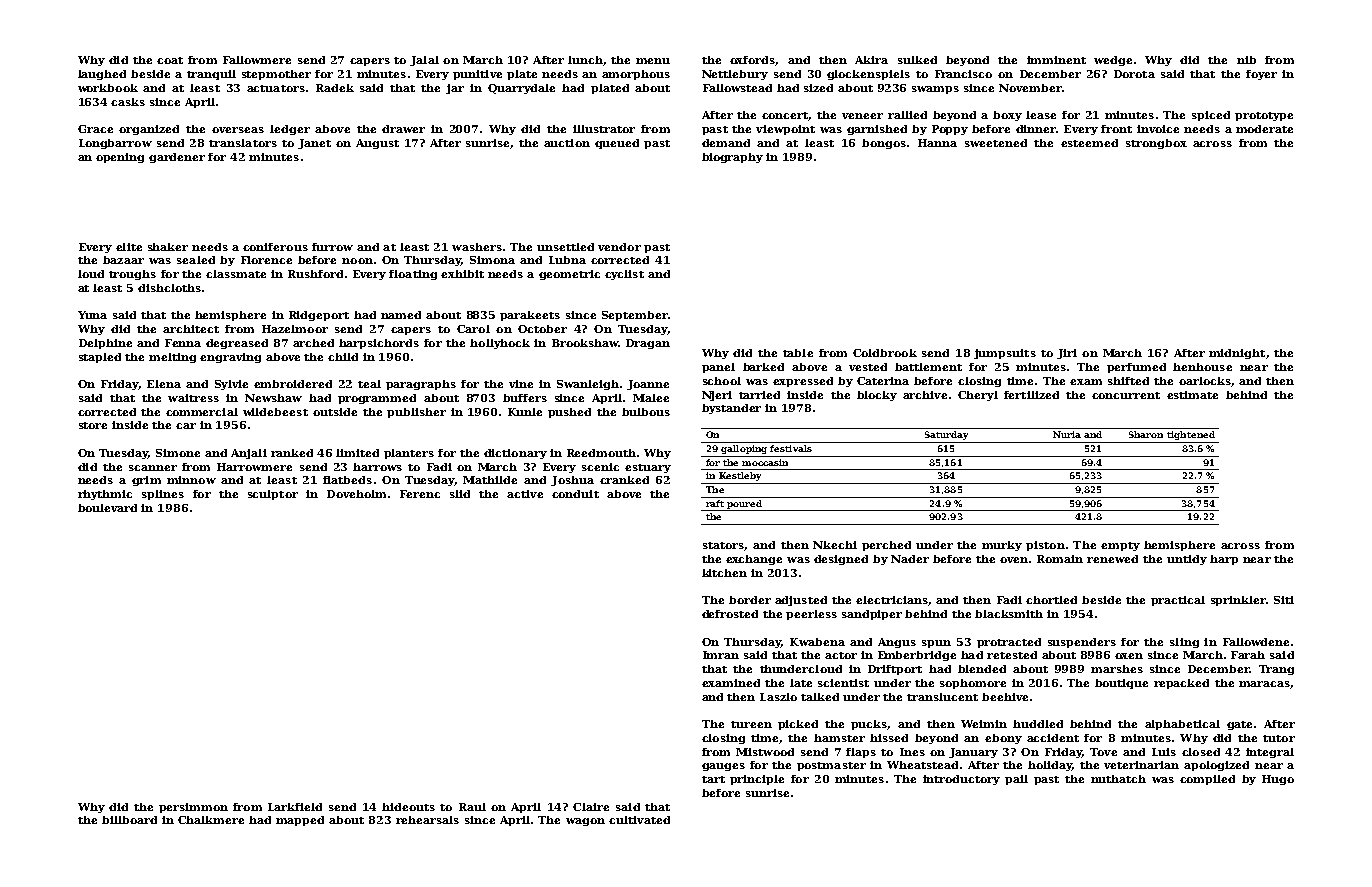 This document has width=1372, height=887. I want to click on defrosted, so click(730, 614).
